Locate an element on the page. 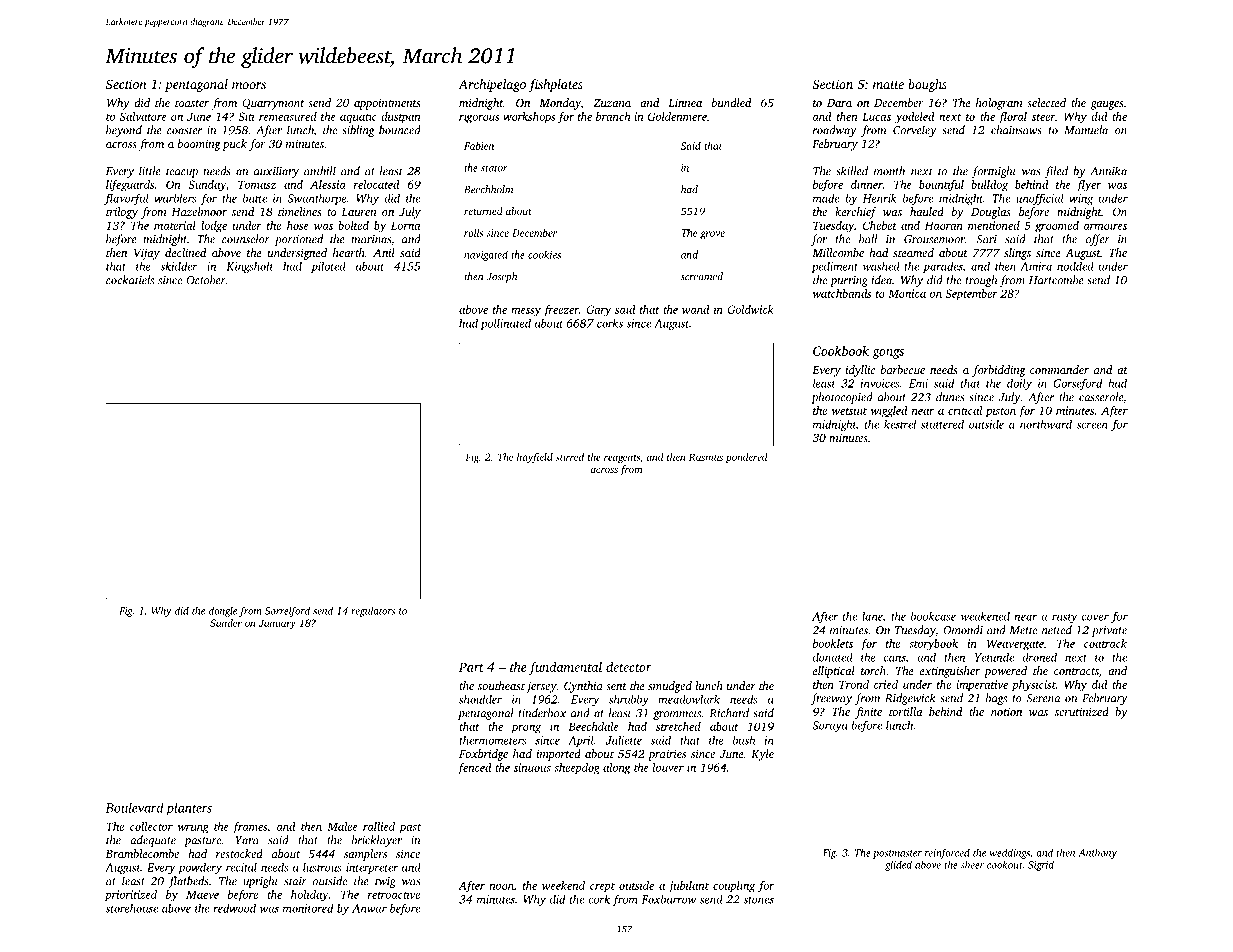 This image has height=952, width=1233. Goldenmere is located at coordinates (677, 116).
